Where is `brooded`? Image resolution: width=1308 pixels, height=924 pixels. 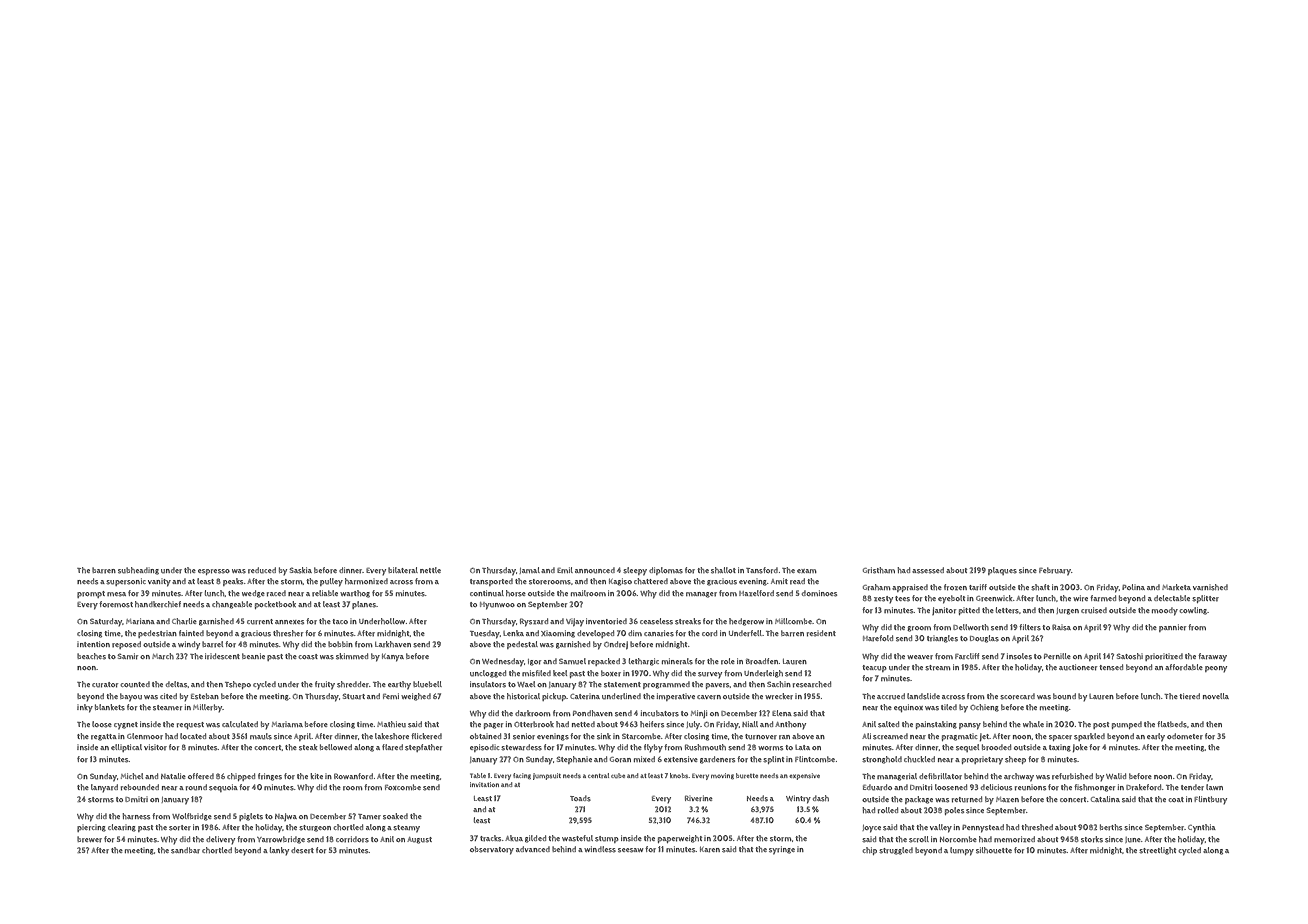 brooded is located at coordinates (996, 747).
